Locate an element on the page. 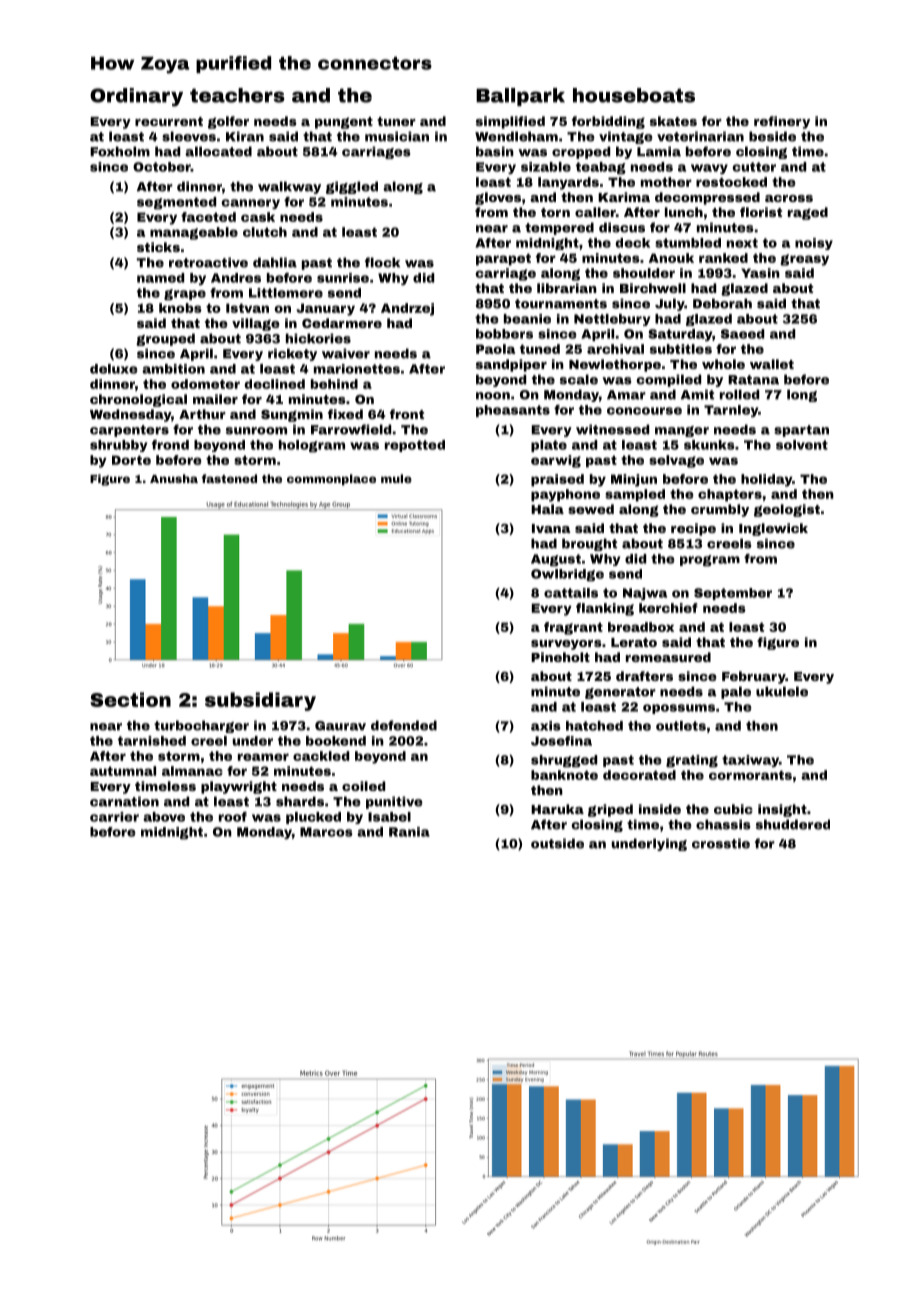 This document has height=1308, width=924. pungent is located at coordinates (344, 123).
